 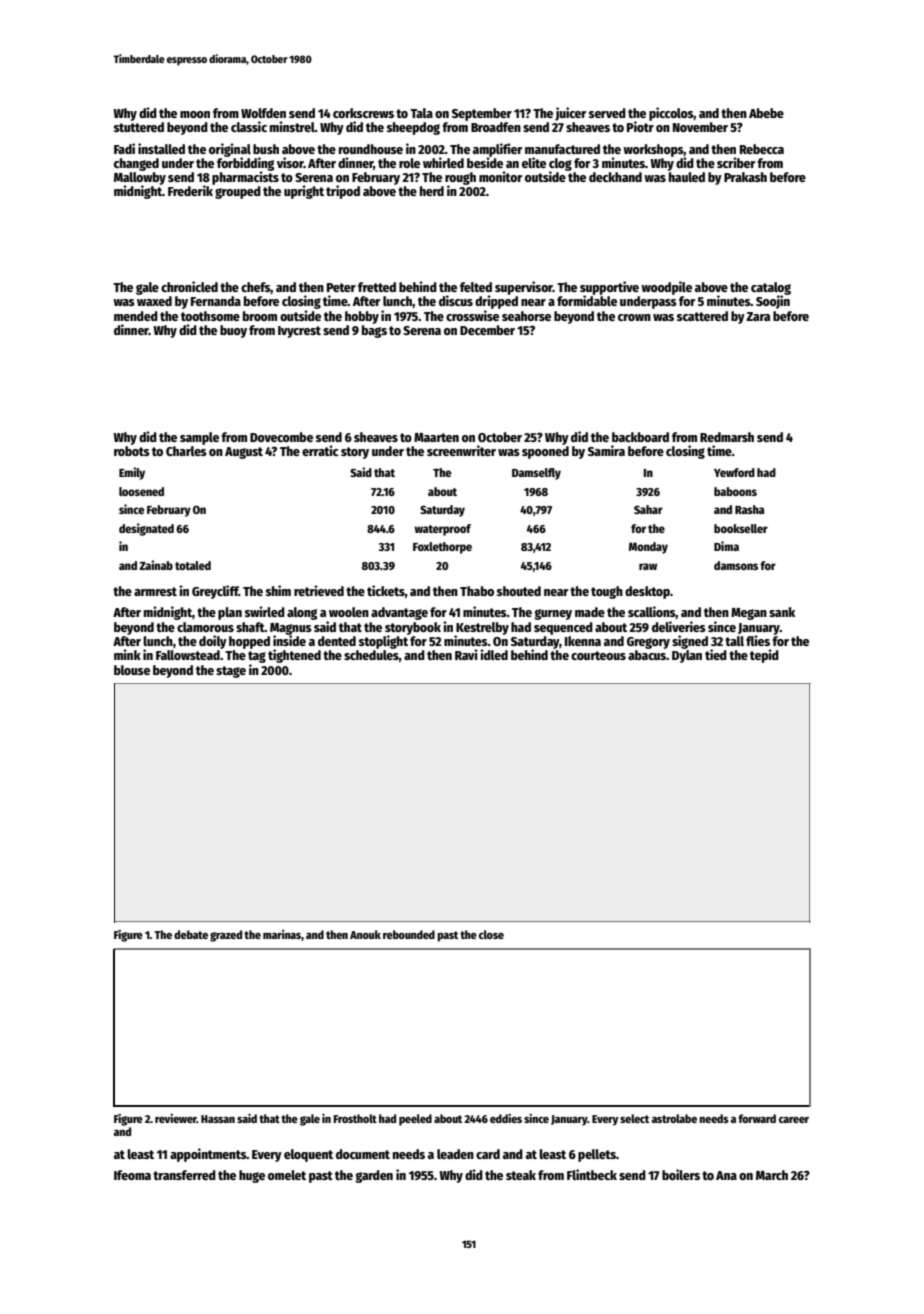 I want to click on Ifeoma, so click(x=132, y=1175).
